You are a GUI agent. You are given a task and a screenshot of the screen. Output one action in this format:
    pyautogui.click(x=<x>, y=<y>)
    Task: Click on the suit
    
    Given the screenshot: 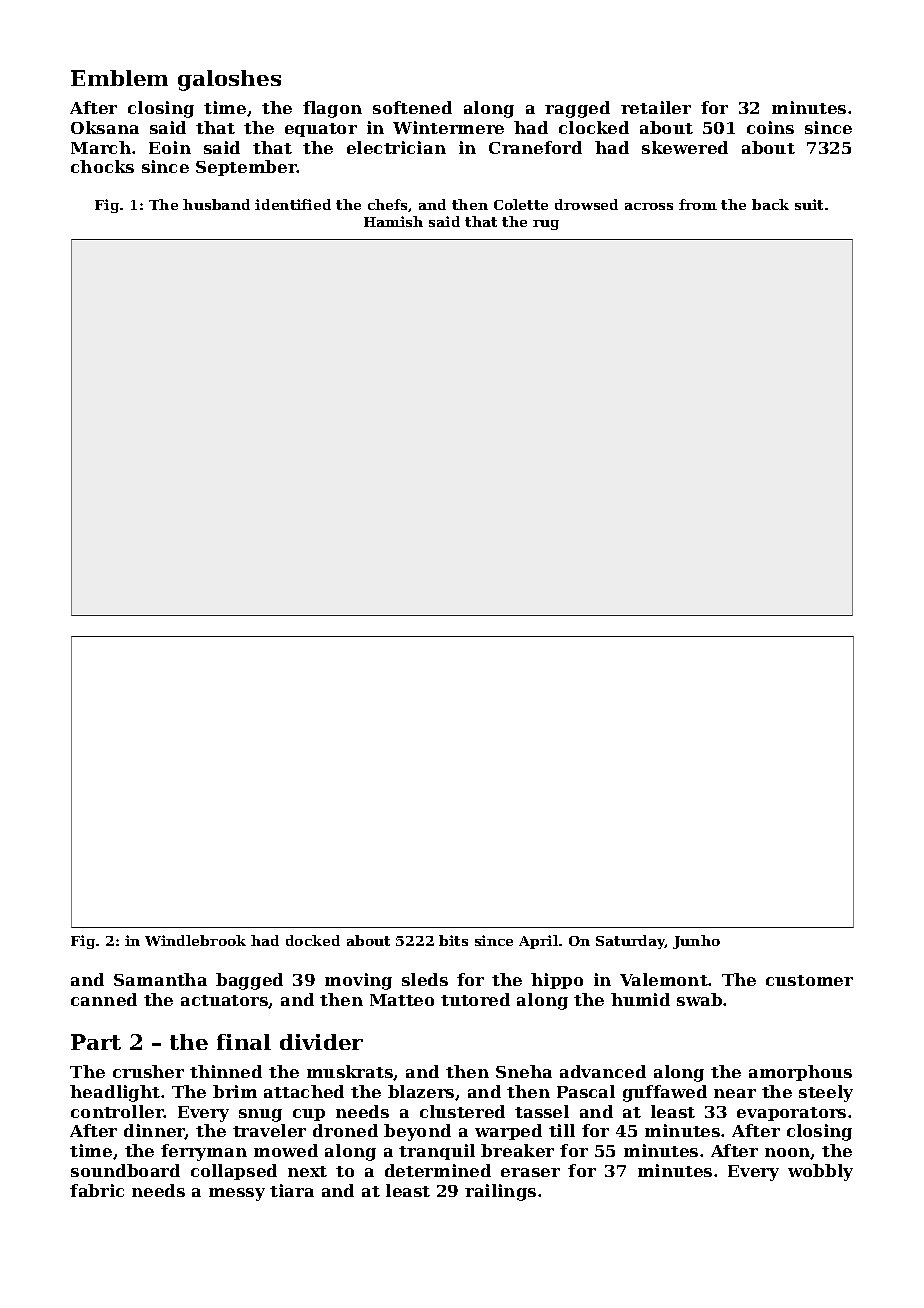 What is the action you would take?
    pyautogui.click(x=809, y=204)
